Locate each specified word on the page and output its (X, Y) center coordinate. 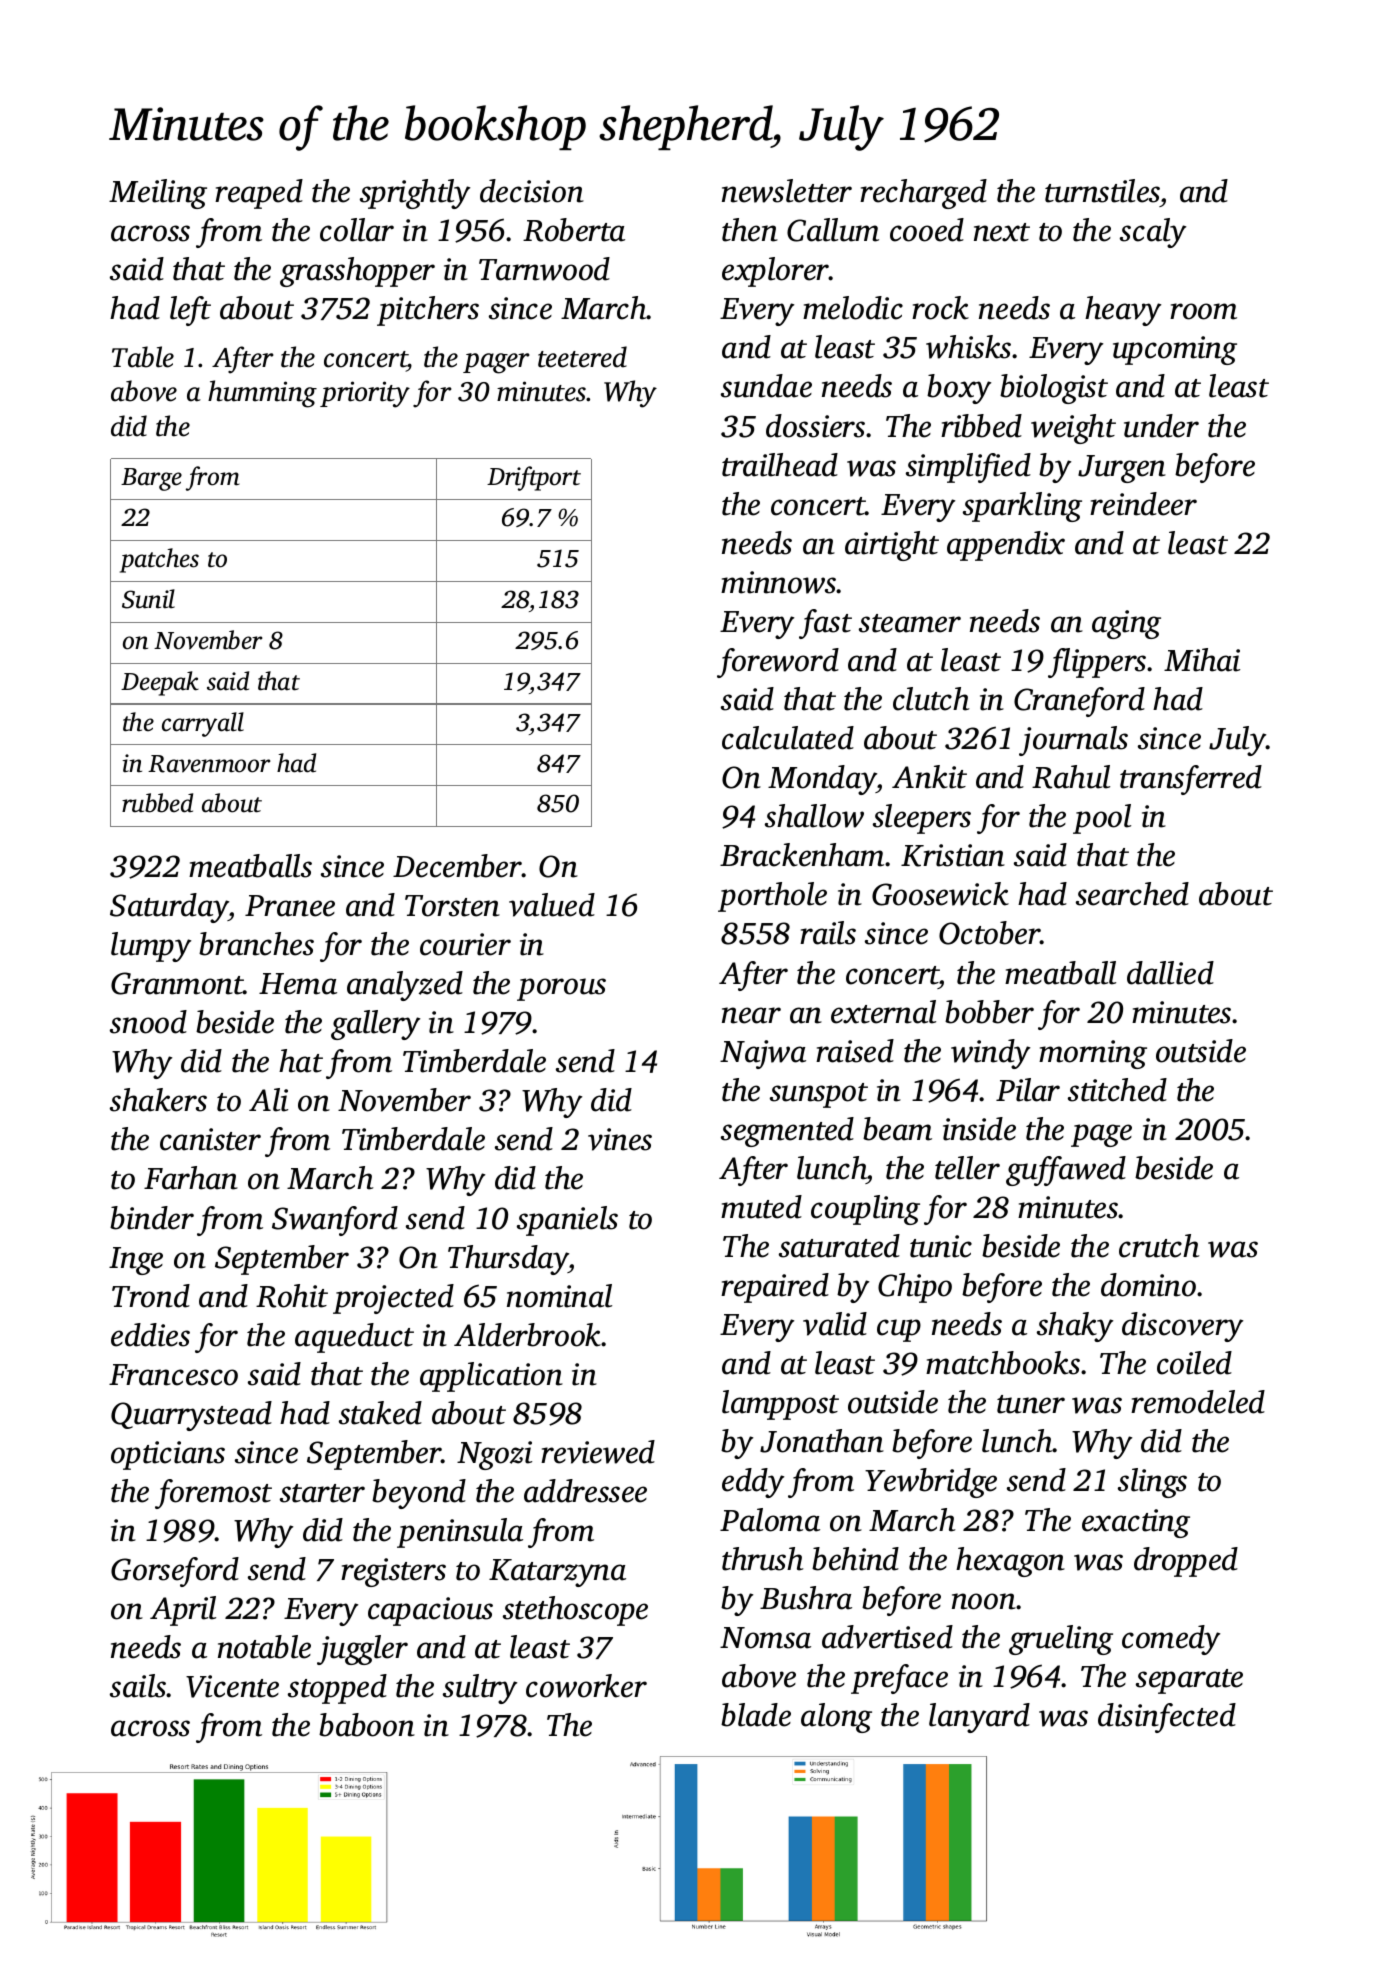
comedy (1171, 1640)
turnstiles (1102, 191)
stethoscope (575, 1611)
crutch (1159, 1246)
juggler (362, 1650)
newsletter (787, 191)
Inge (136, 1261)
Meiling (158, 194)
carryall (203, 724)
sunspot (819, 1095)
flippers (1097, 663)
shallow (814, 816)
